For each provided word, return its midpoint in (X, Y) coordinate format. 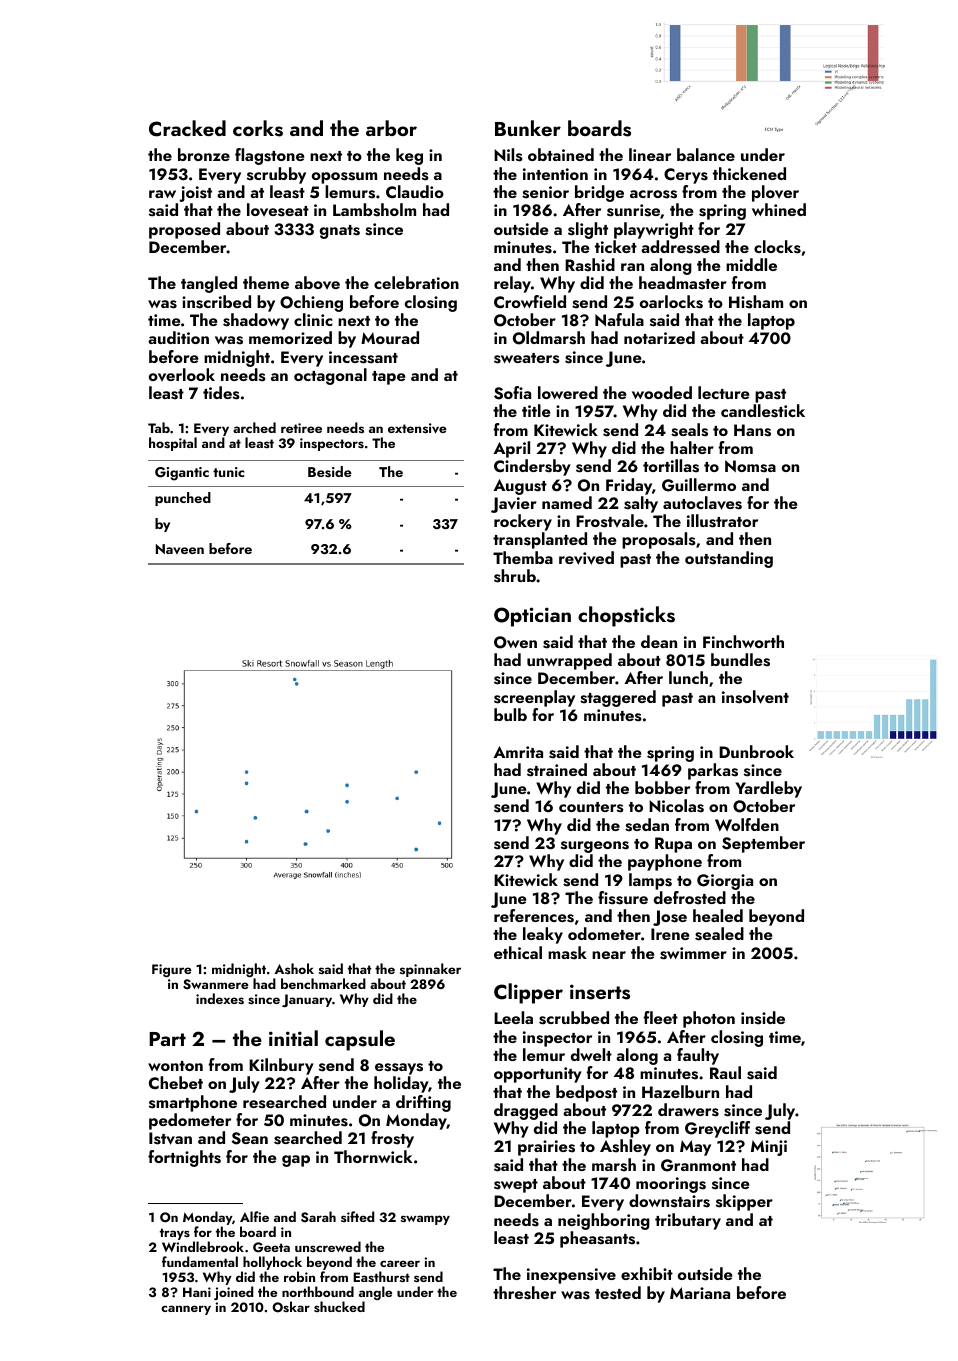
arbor (391, 128)
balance (706, 154)
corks (258, 128)
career (400, 1263)
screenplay (534, 698)
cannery (186, 1310)
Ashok (294, 968)
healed (718, 915)
